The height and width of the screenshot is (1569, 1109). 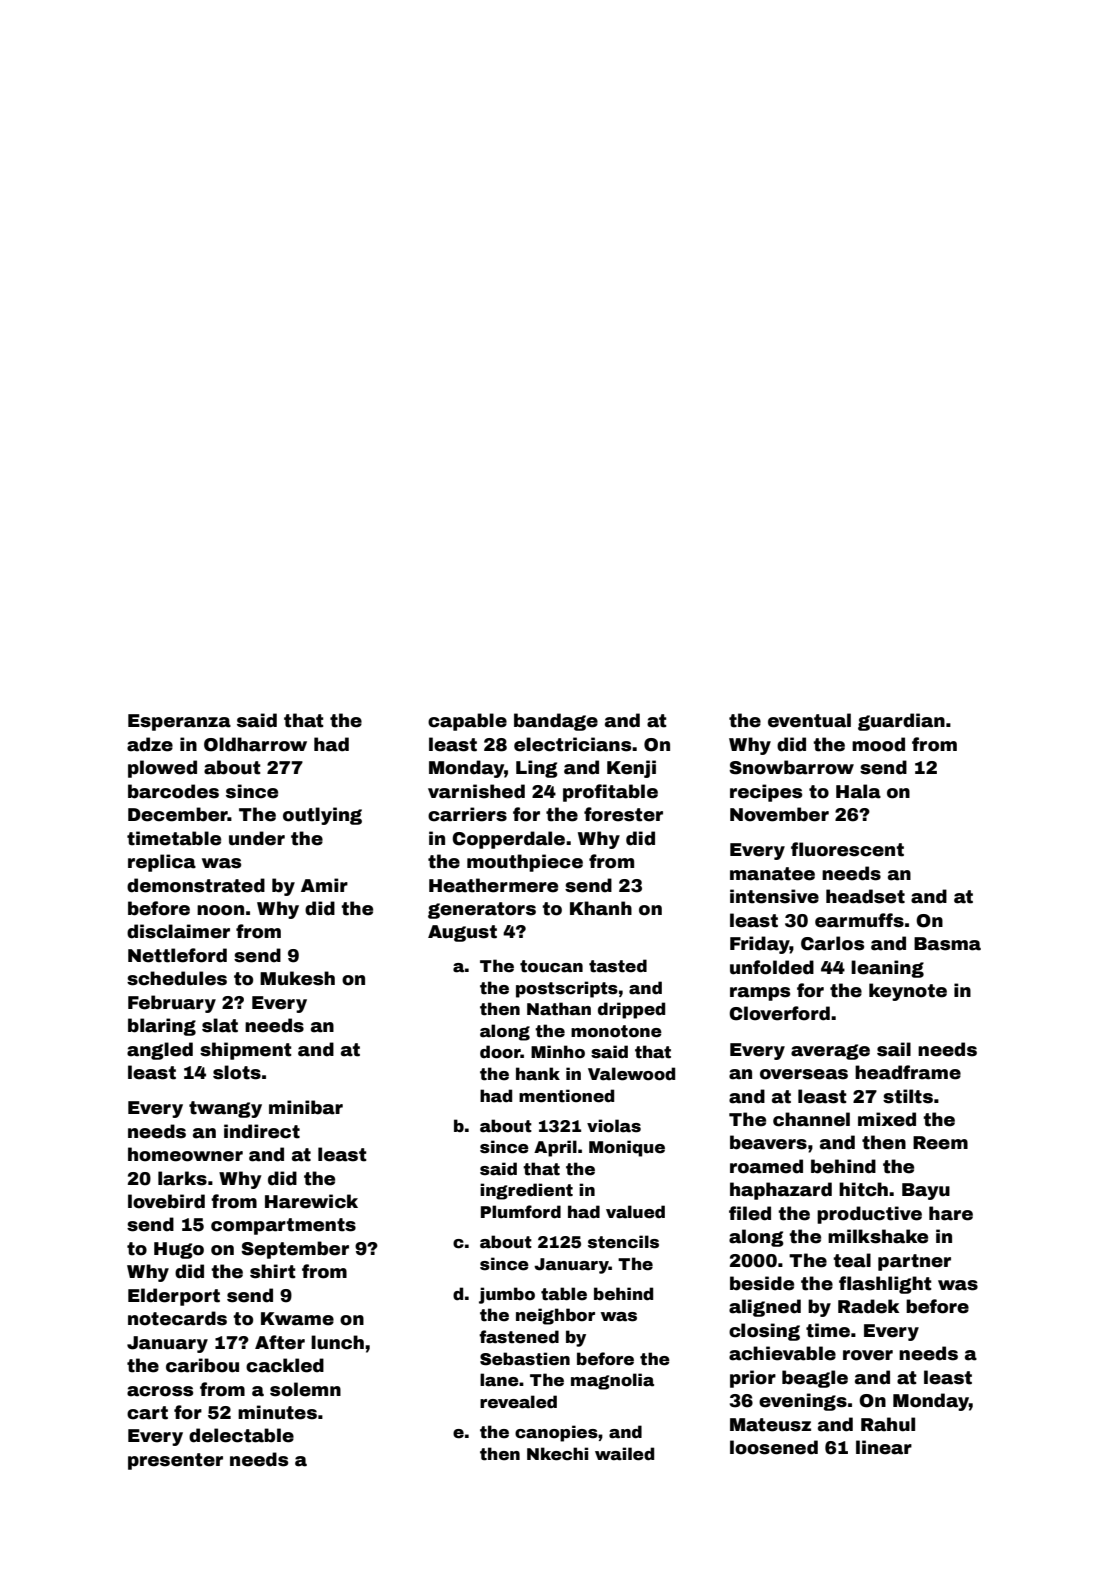 What do you see at coordinates (555, 1316) in the screenshot?
I see `neighbor` at bounding box center [555, 1316].
